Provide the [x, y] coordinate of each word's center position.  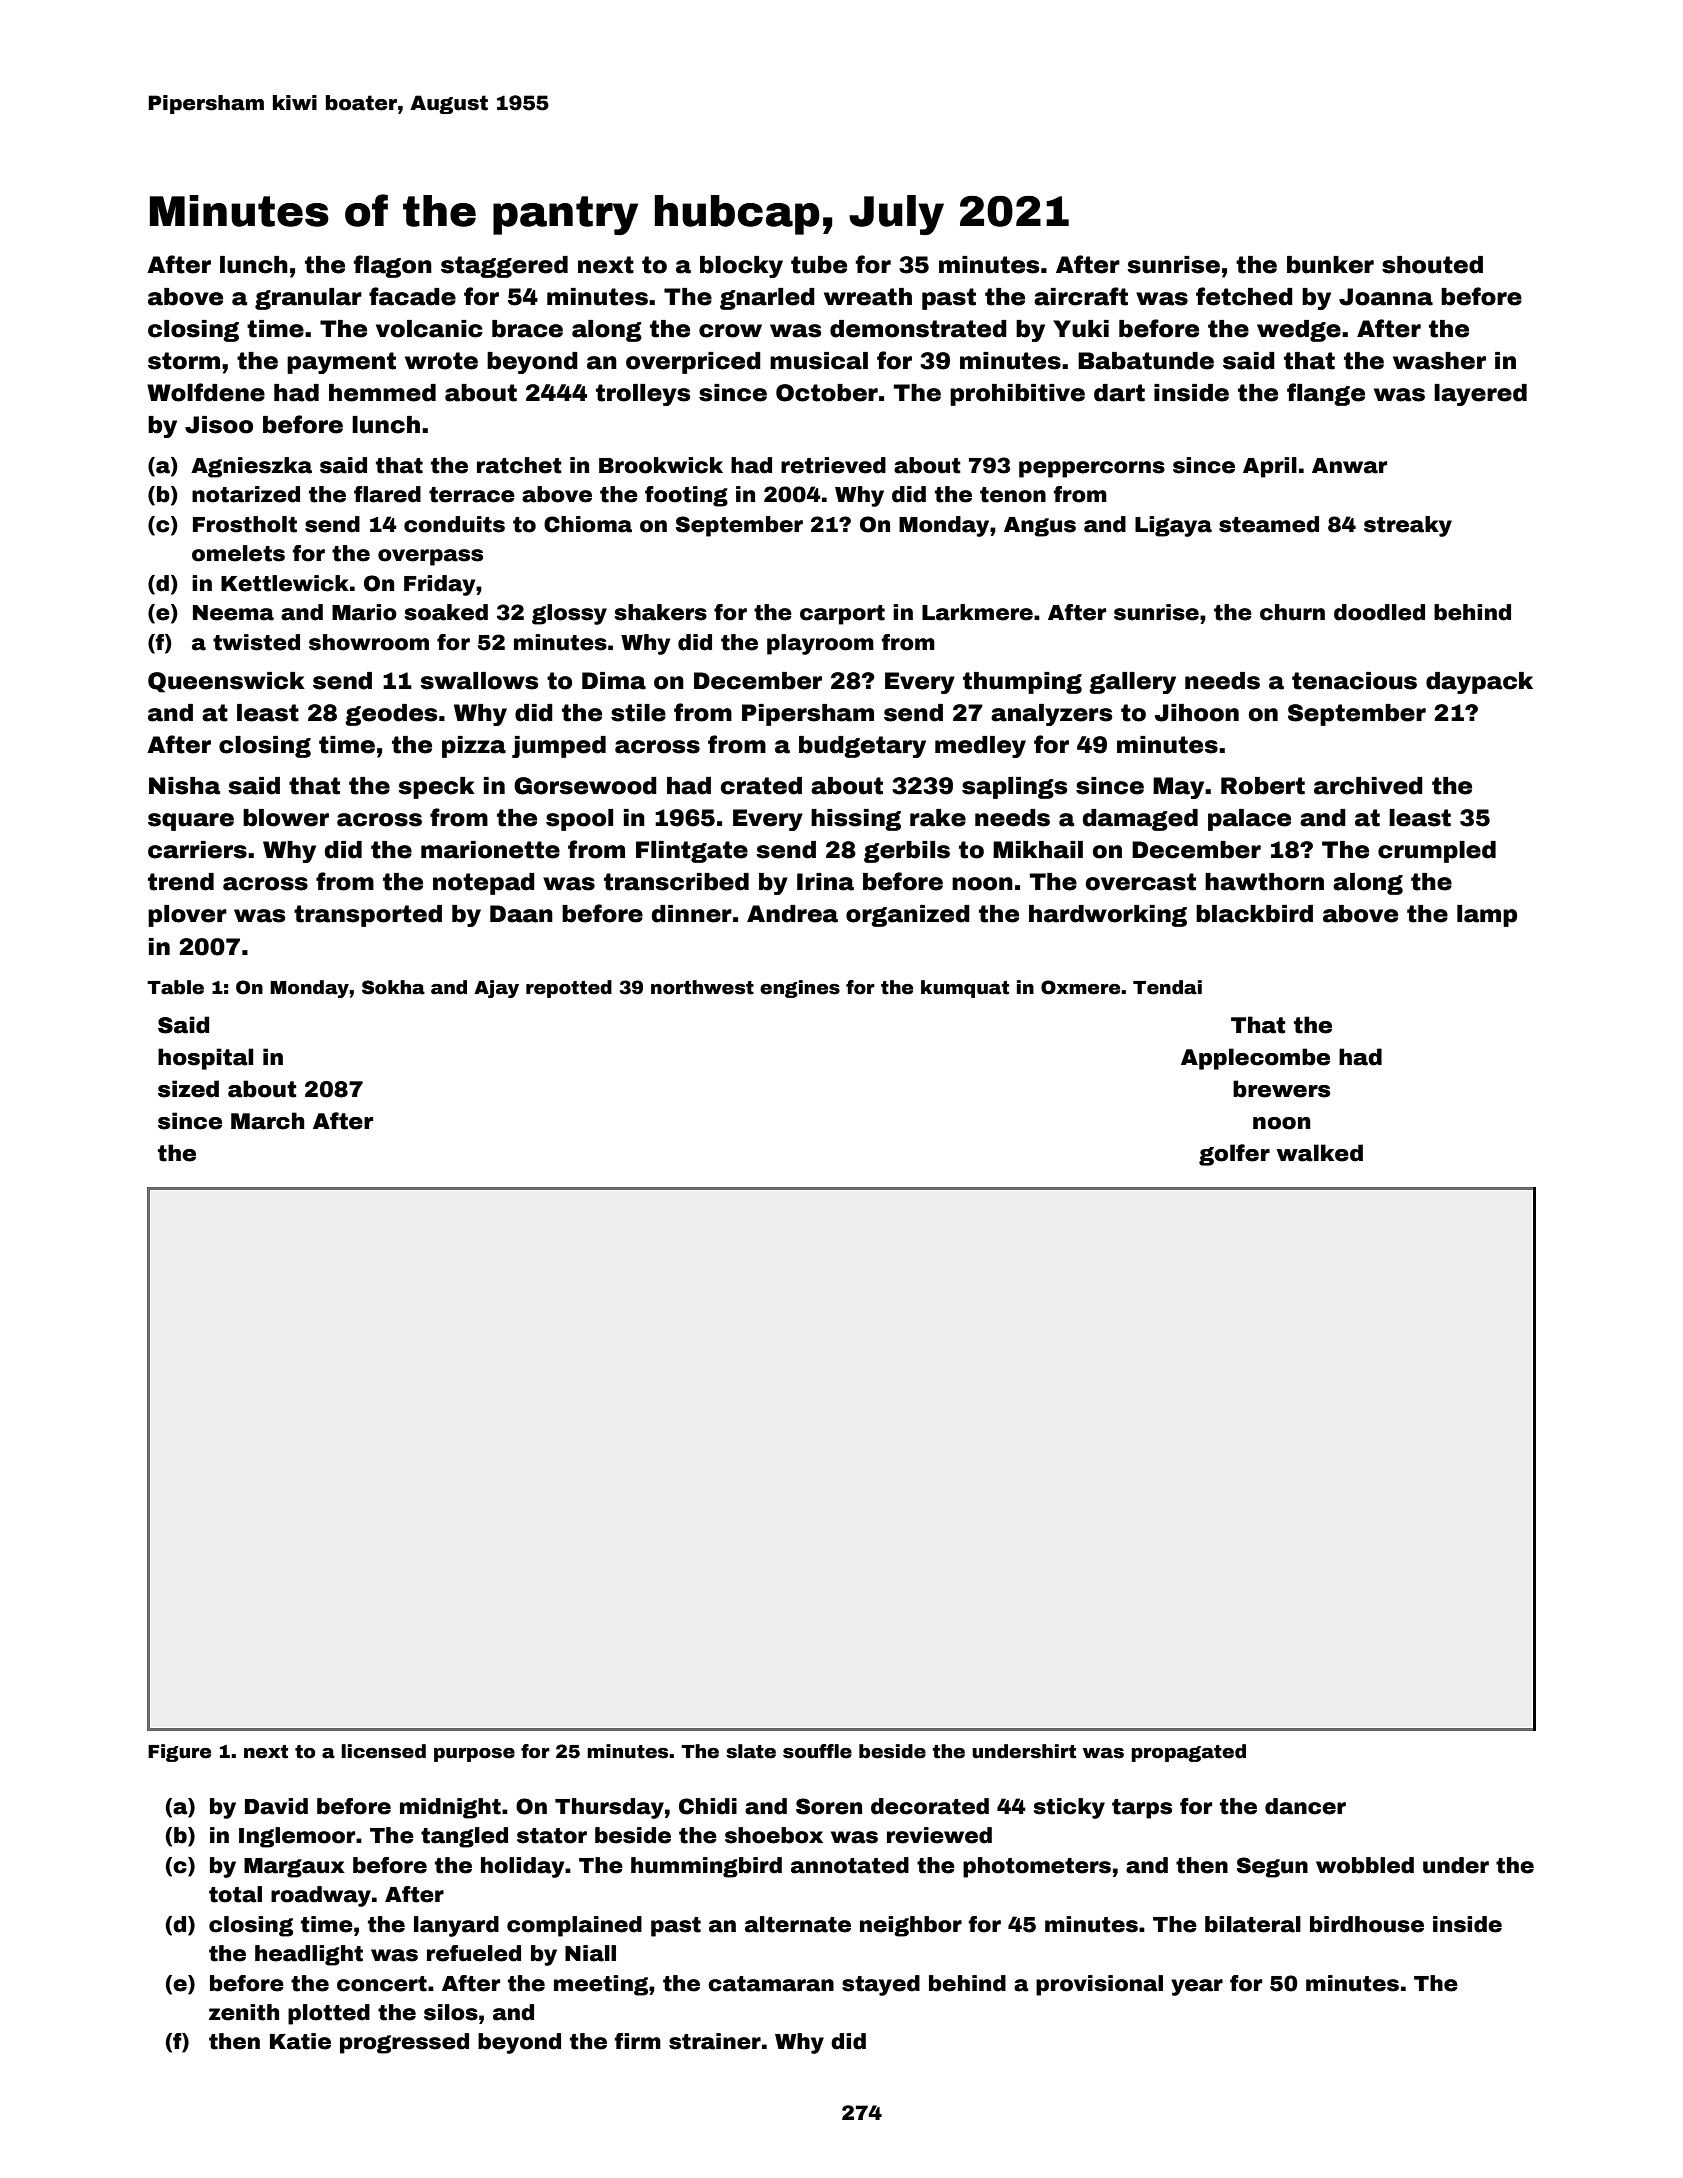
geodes [391, 715]
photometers [1037, 1867]
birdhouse [1367, 1924]
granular [308, 299]
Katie [300, 2041]
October [827, 393]
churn [1292, 612]
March [268, 1121]
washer [1439, 361]
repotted [569, 989]
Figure [179, 1753]
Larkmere [977, 612]
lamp [1487, 916]
